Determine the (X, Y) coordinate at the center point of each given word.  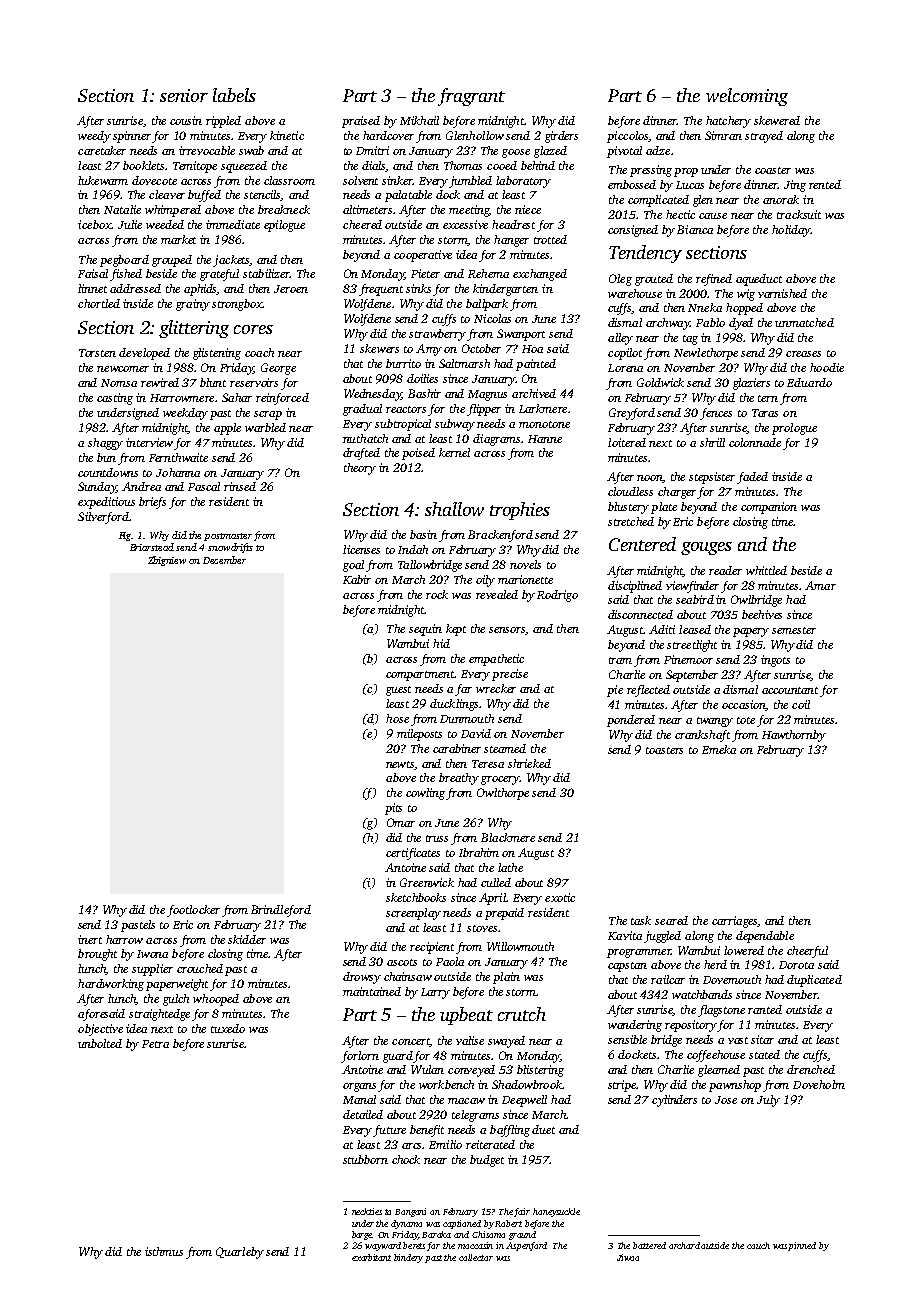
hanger (511, 241)
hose (397, 718)
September (692, 676)
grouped (172, 261)
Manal (359, 1099)
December (224, 560)
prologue (794, 429)
